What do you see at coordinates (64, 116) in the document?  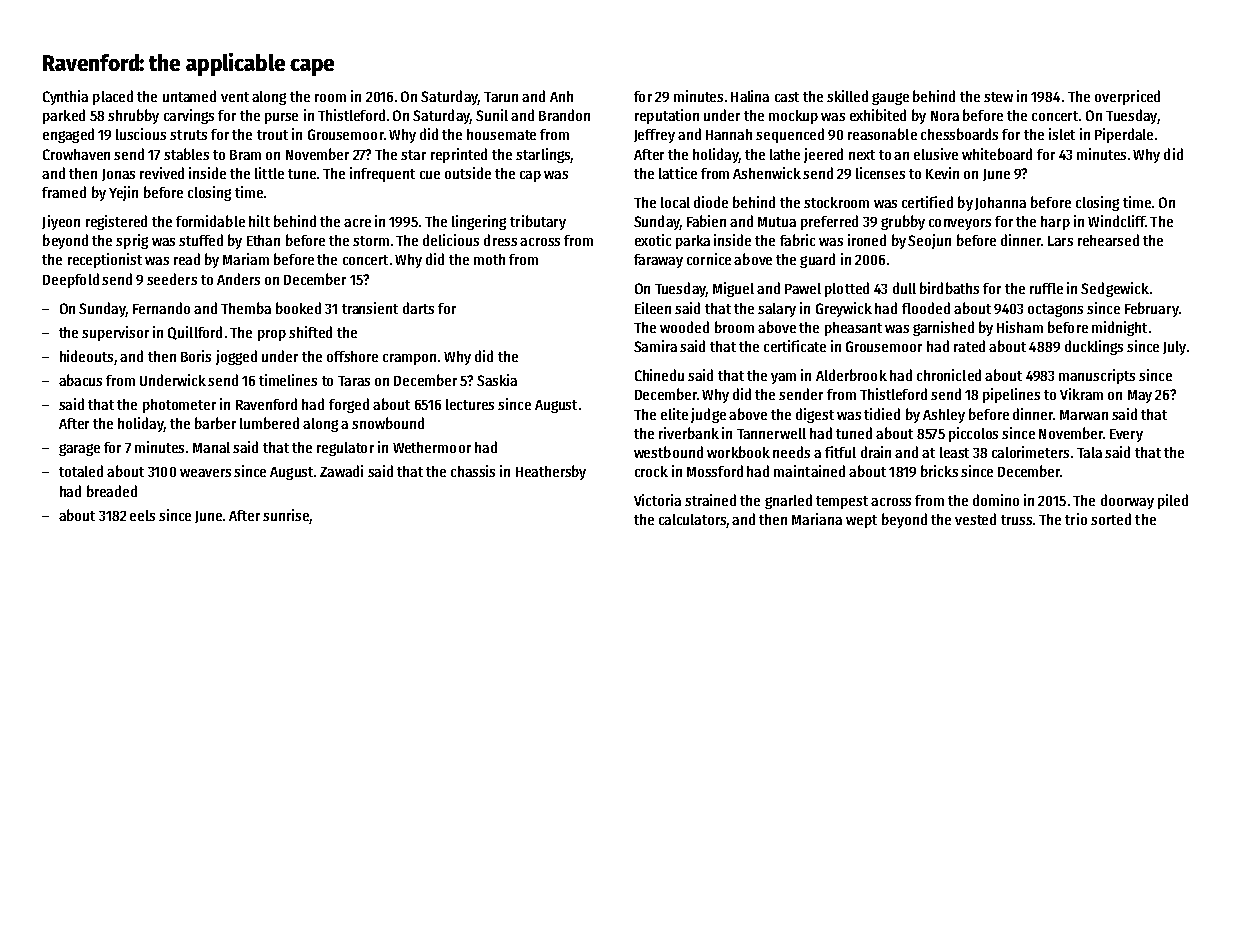 I see `parked` at bounding box center [64, 116].
